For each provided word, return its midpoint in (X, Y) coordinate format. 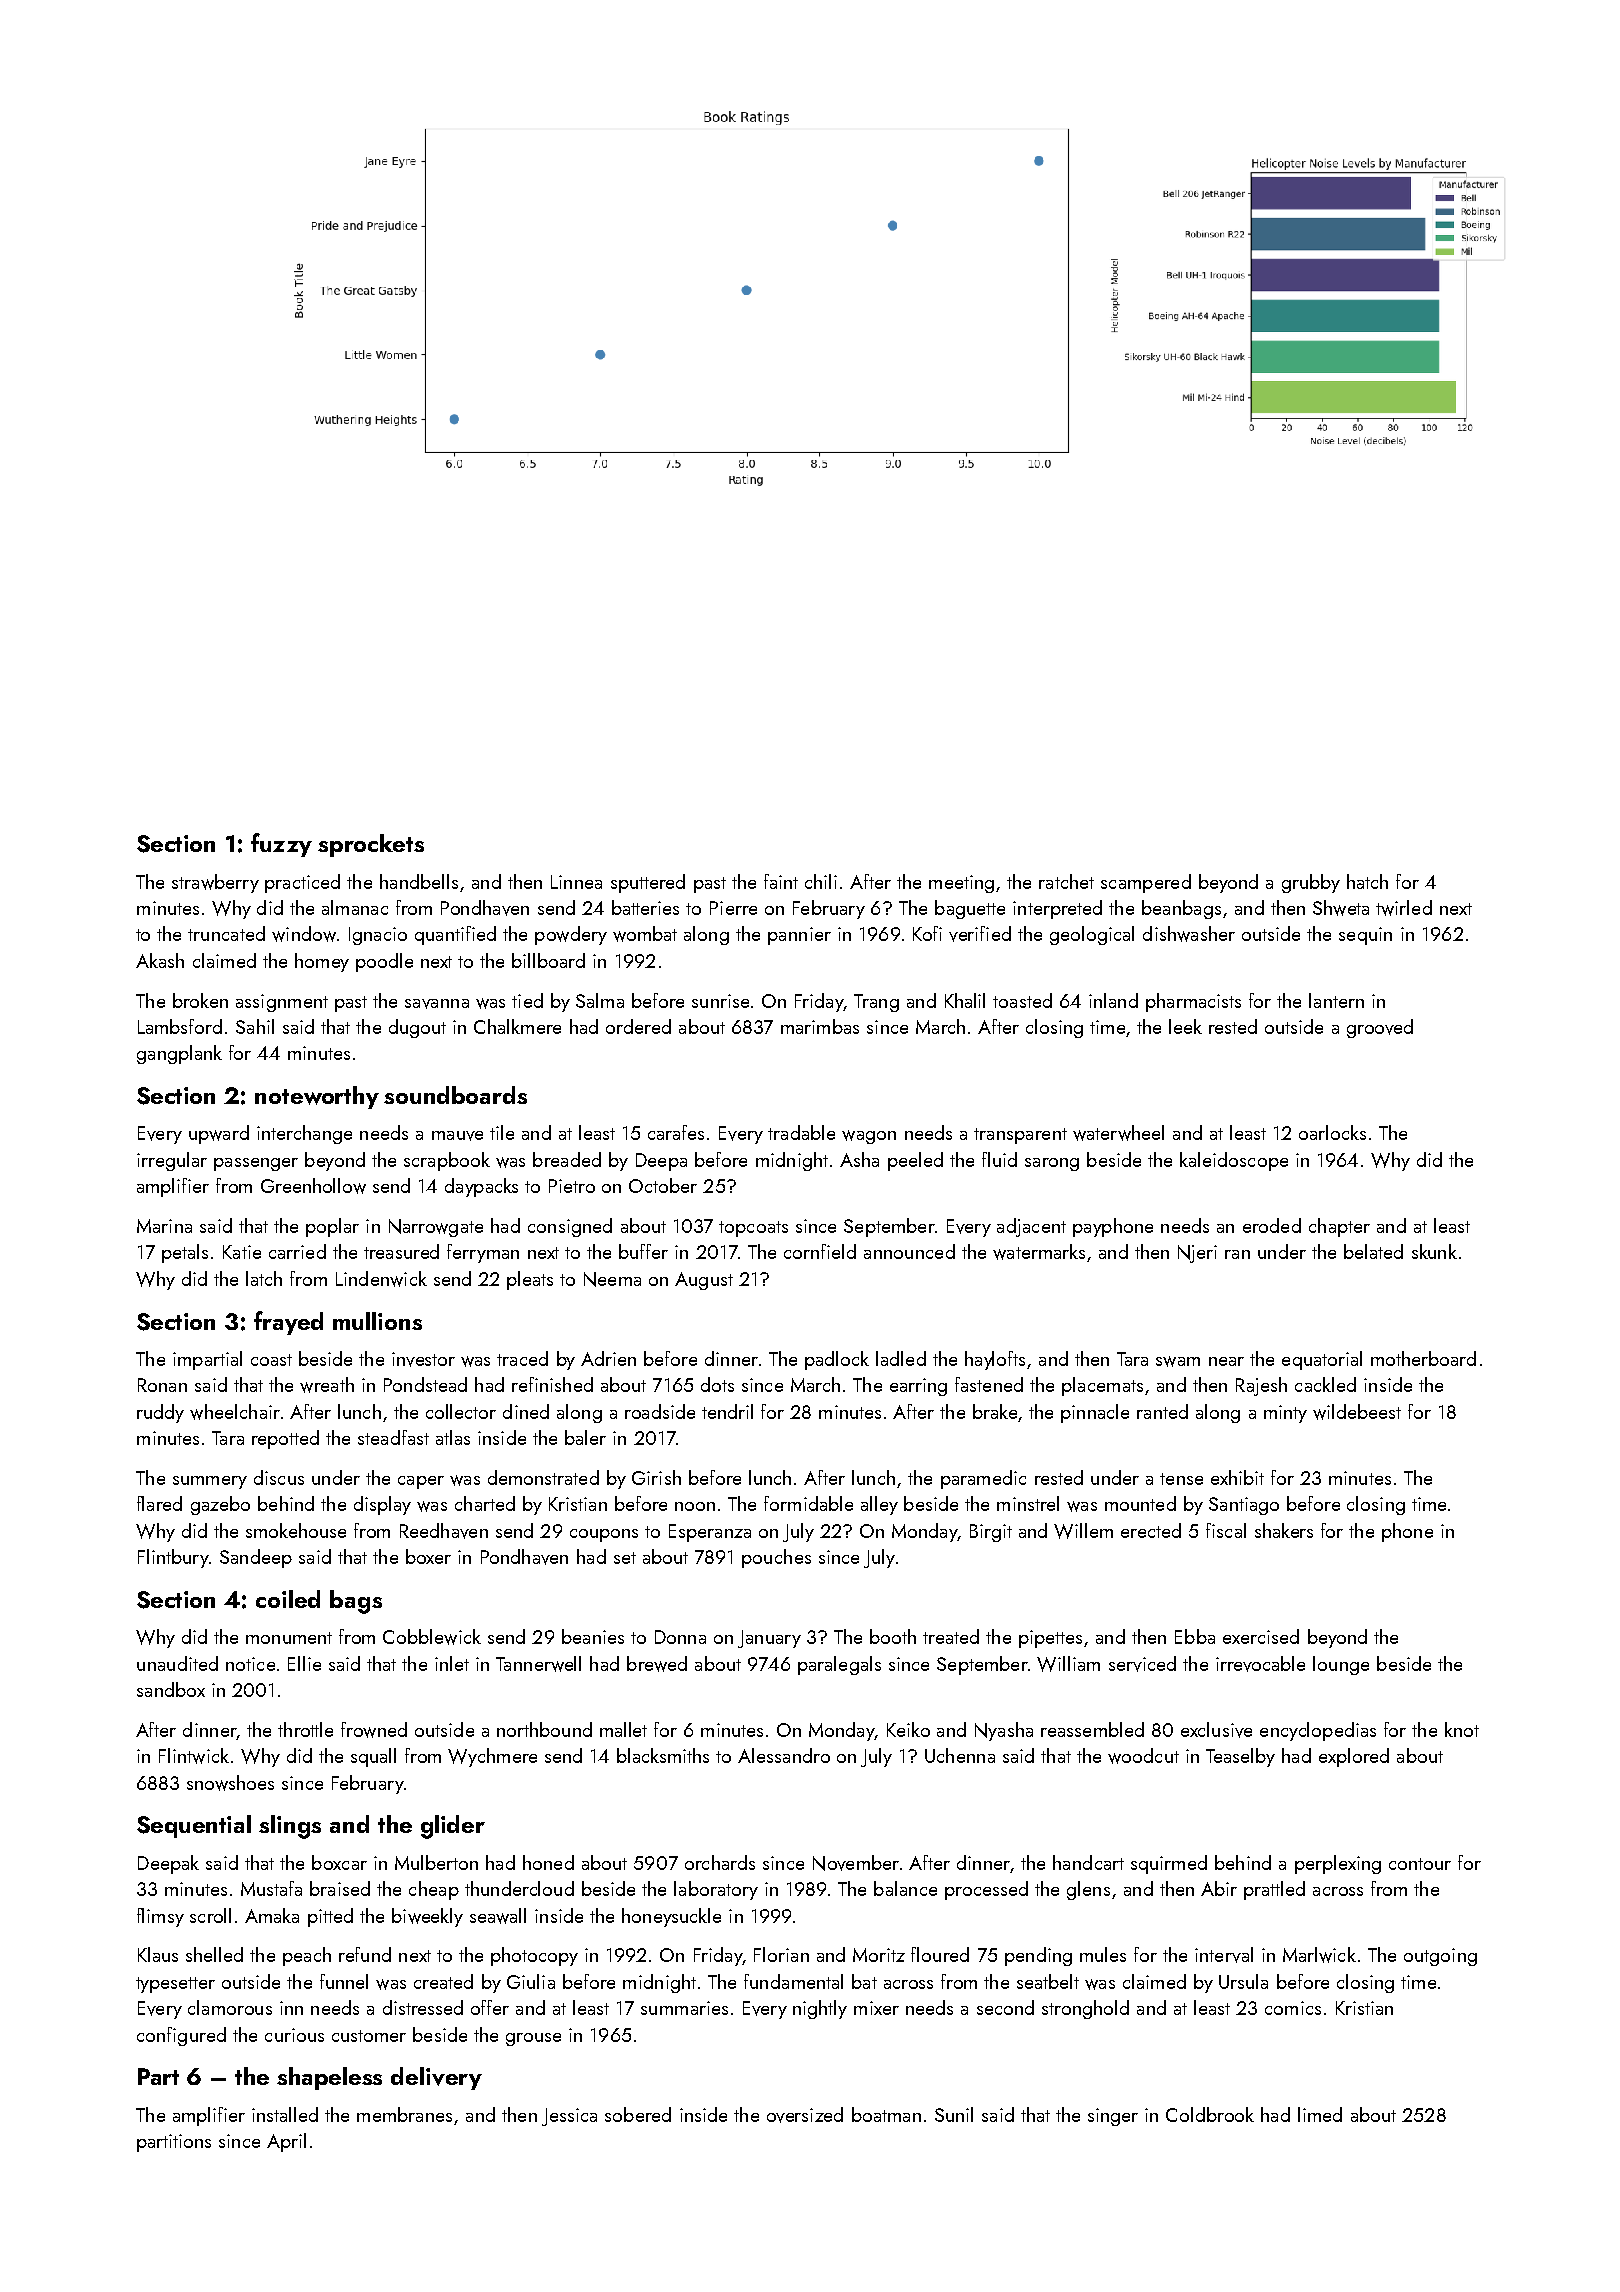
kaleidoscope (1234, 1161)
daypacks (481, 1187)
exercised (1261, 1636)
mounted (1140, 1503)
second (1005, 2007)
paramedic (983, 1479)
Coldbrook (1210, 2114)
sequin (1365, 936)
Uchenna (960, 1755)
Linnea (576, 882)
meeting (961, 884)
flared (159, 1503)
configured (181, 2036)
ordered (638, 1026)
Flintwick (194, 1756)
